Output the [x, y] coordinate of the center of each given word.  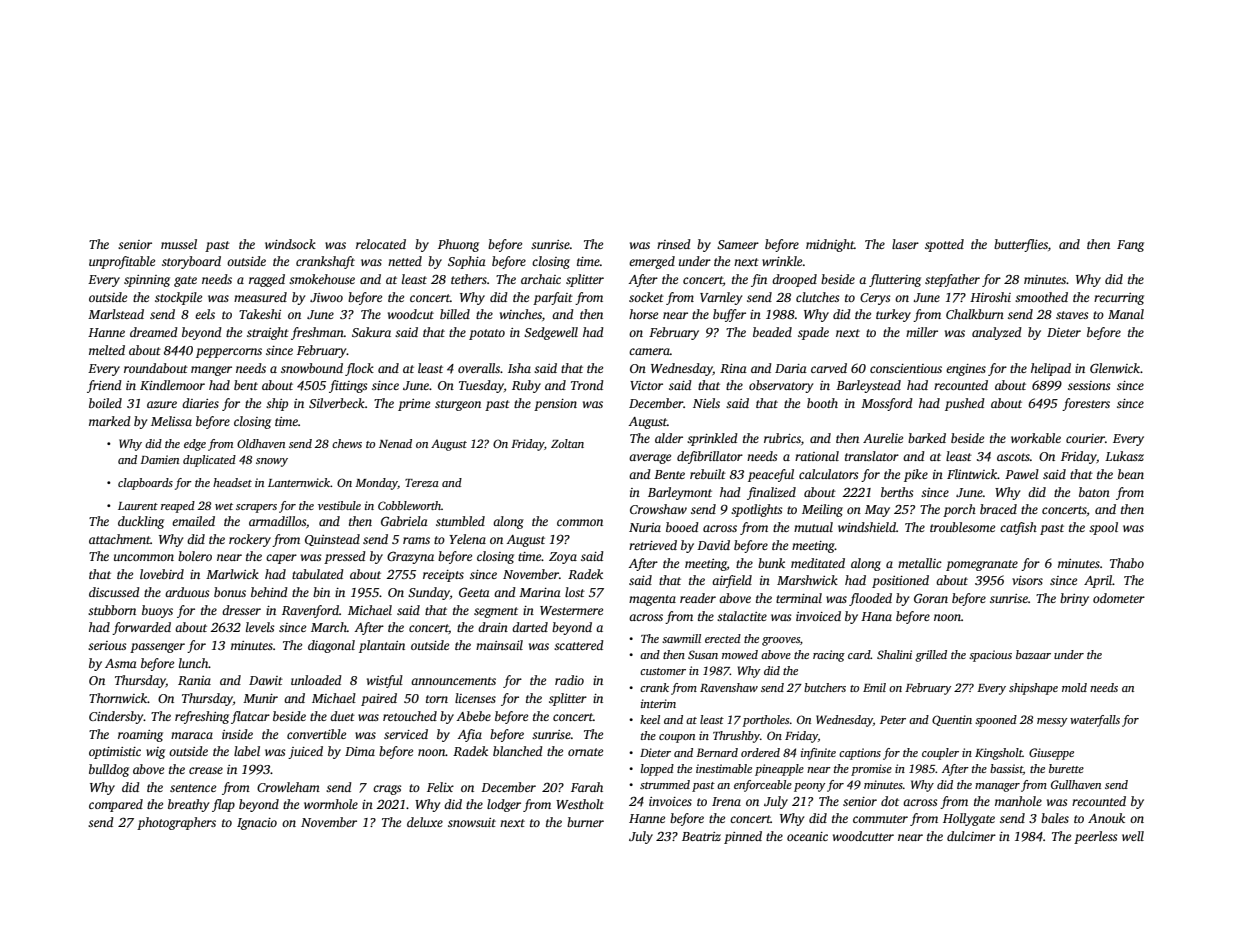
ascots [1013, 457]
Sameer [738, 244]
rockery [250, 540]
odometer [1119, 598]
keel [650, 719]
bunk [771, 563]
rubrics [782, 438]
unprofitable [122, 262]
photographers [176, 823]
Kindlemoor [172, 385]
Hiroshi [990, 297]
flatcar [250, 717]
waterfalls [1095, 721]
